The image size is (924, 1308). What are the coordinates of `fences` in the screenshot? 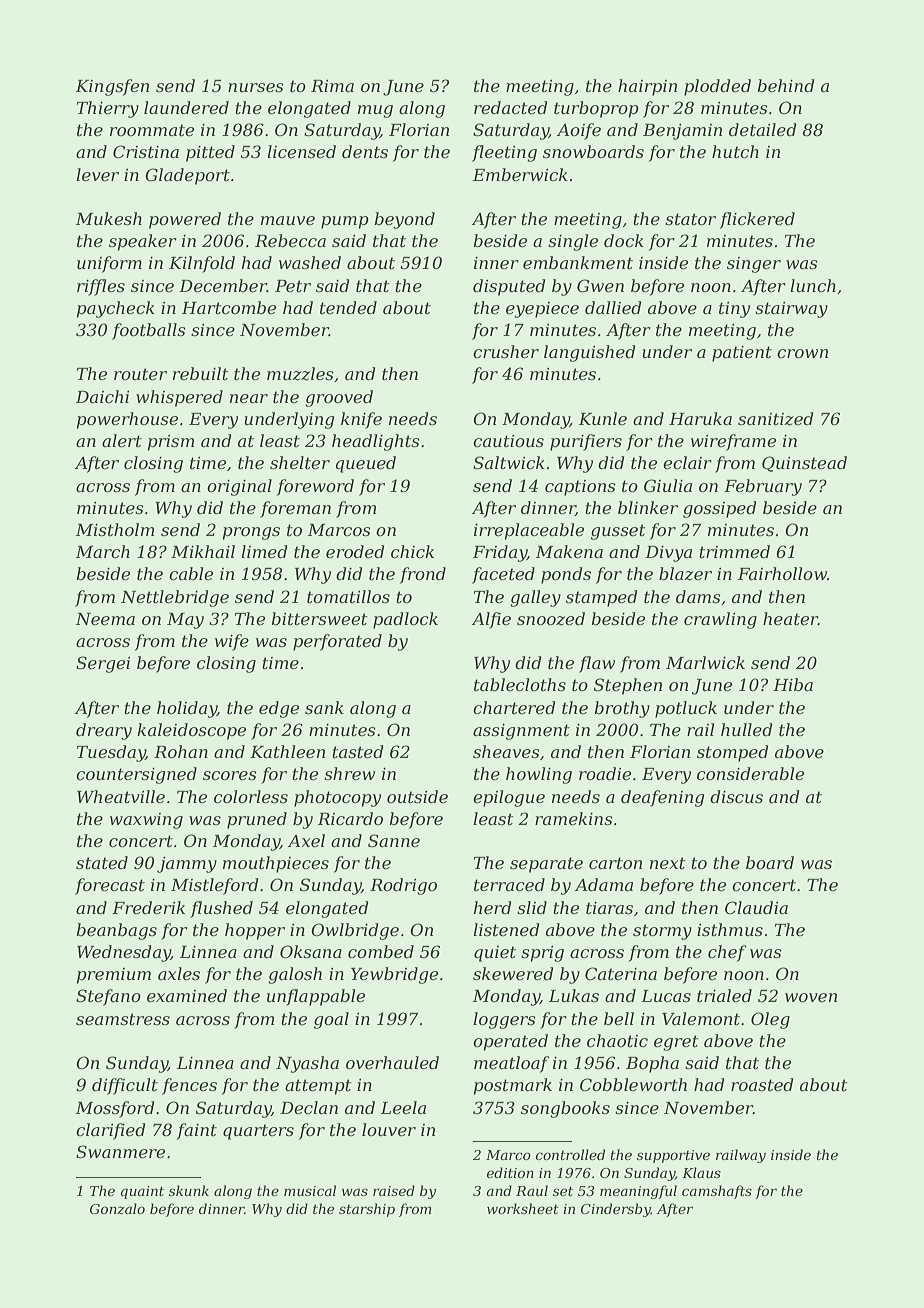 It's located at (189, 1086).
